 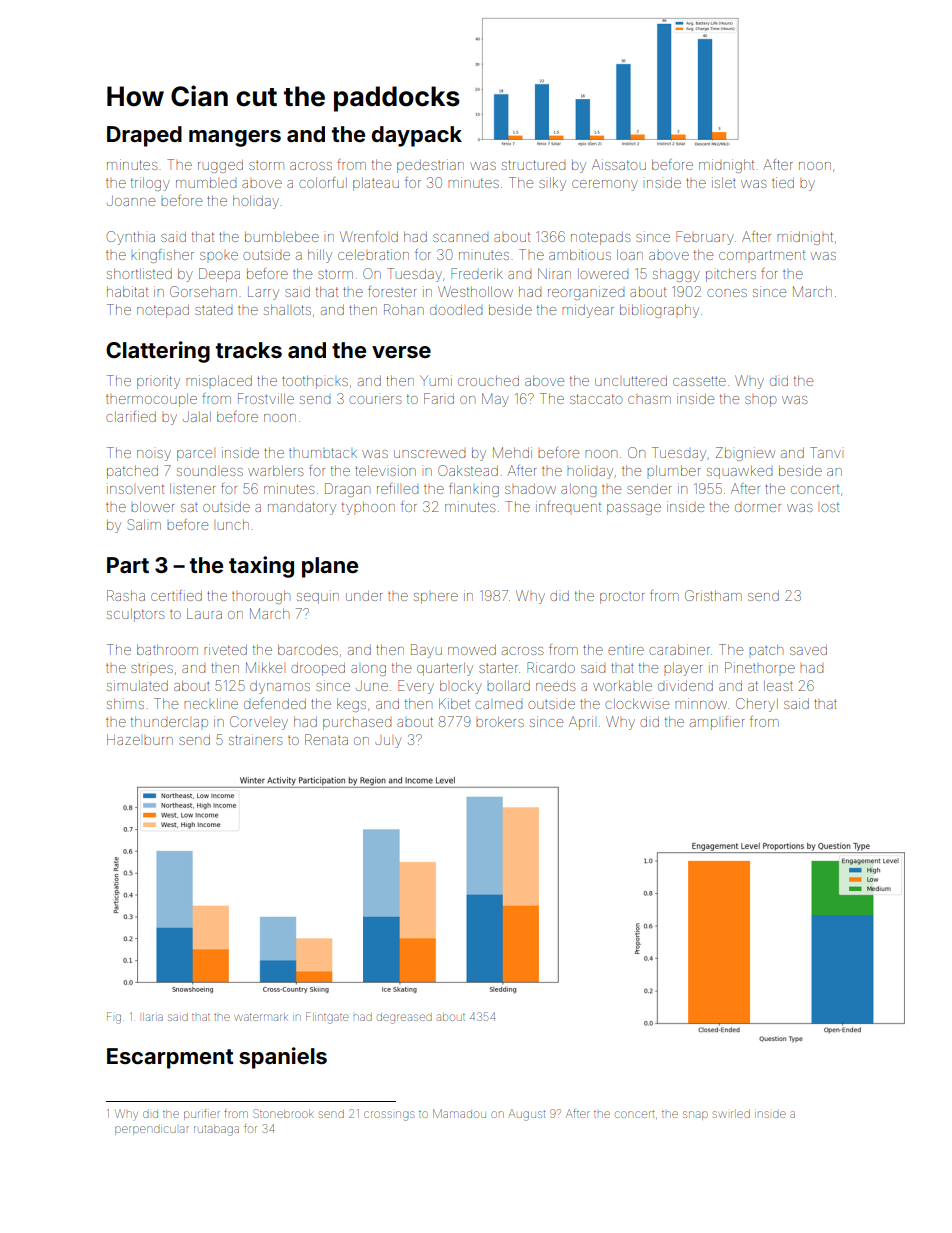 I want to click on pedestrian, so click(x=430, y=166).
